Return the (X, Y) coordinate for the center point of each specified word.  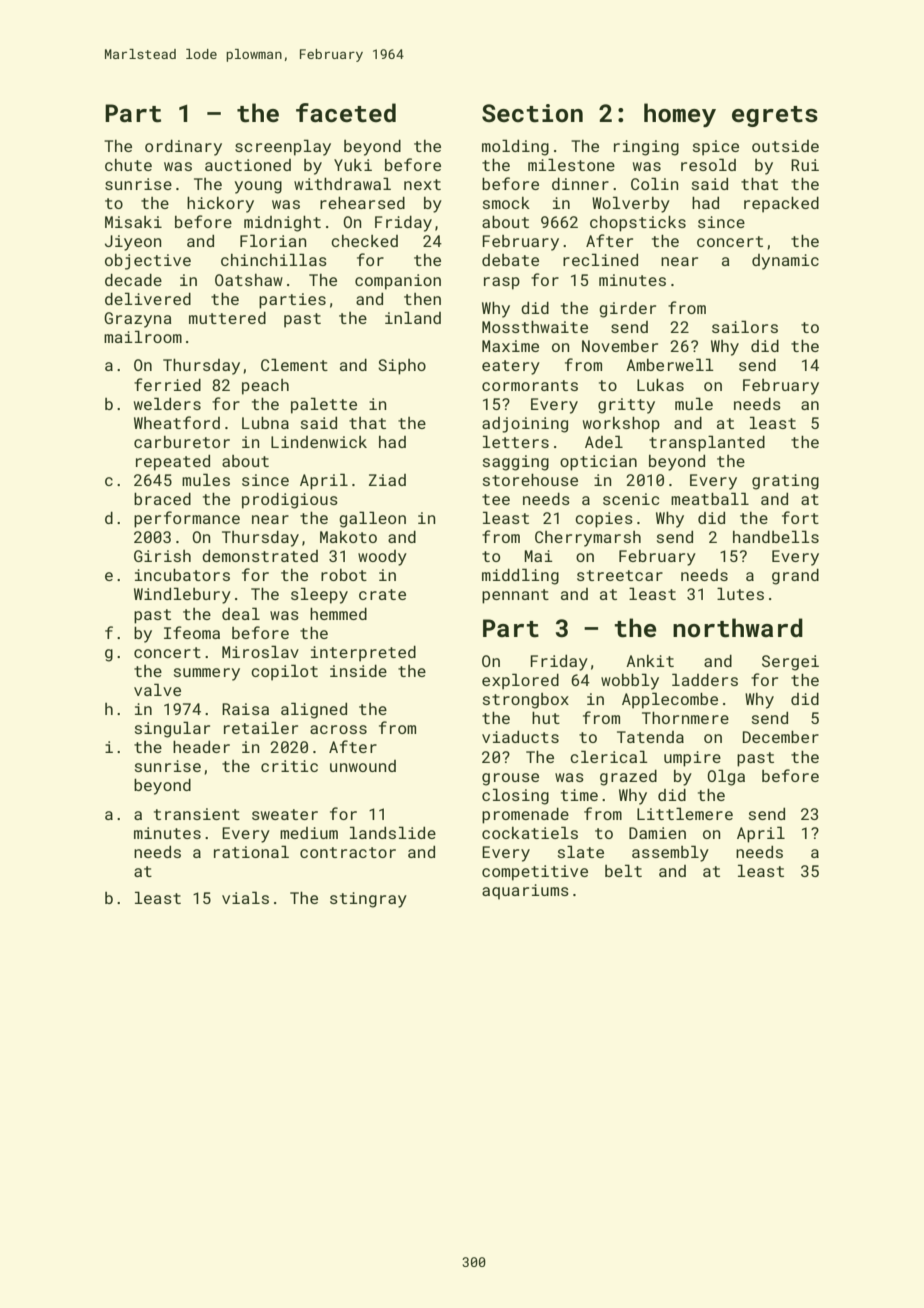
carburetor (182, 442)
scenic (631, 499)
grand (795, 577)
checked (364, 241)
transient (197, 814)
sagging (516, 463)
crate (382, 594)
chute (128, 165)
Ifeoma (192, 632)
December (781, 737)
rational (251, 851)
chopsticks (638, 224)
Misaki (133, 222)
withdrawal (342, 183)
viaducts (520, 737)
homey (680, 115)
